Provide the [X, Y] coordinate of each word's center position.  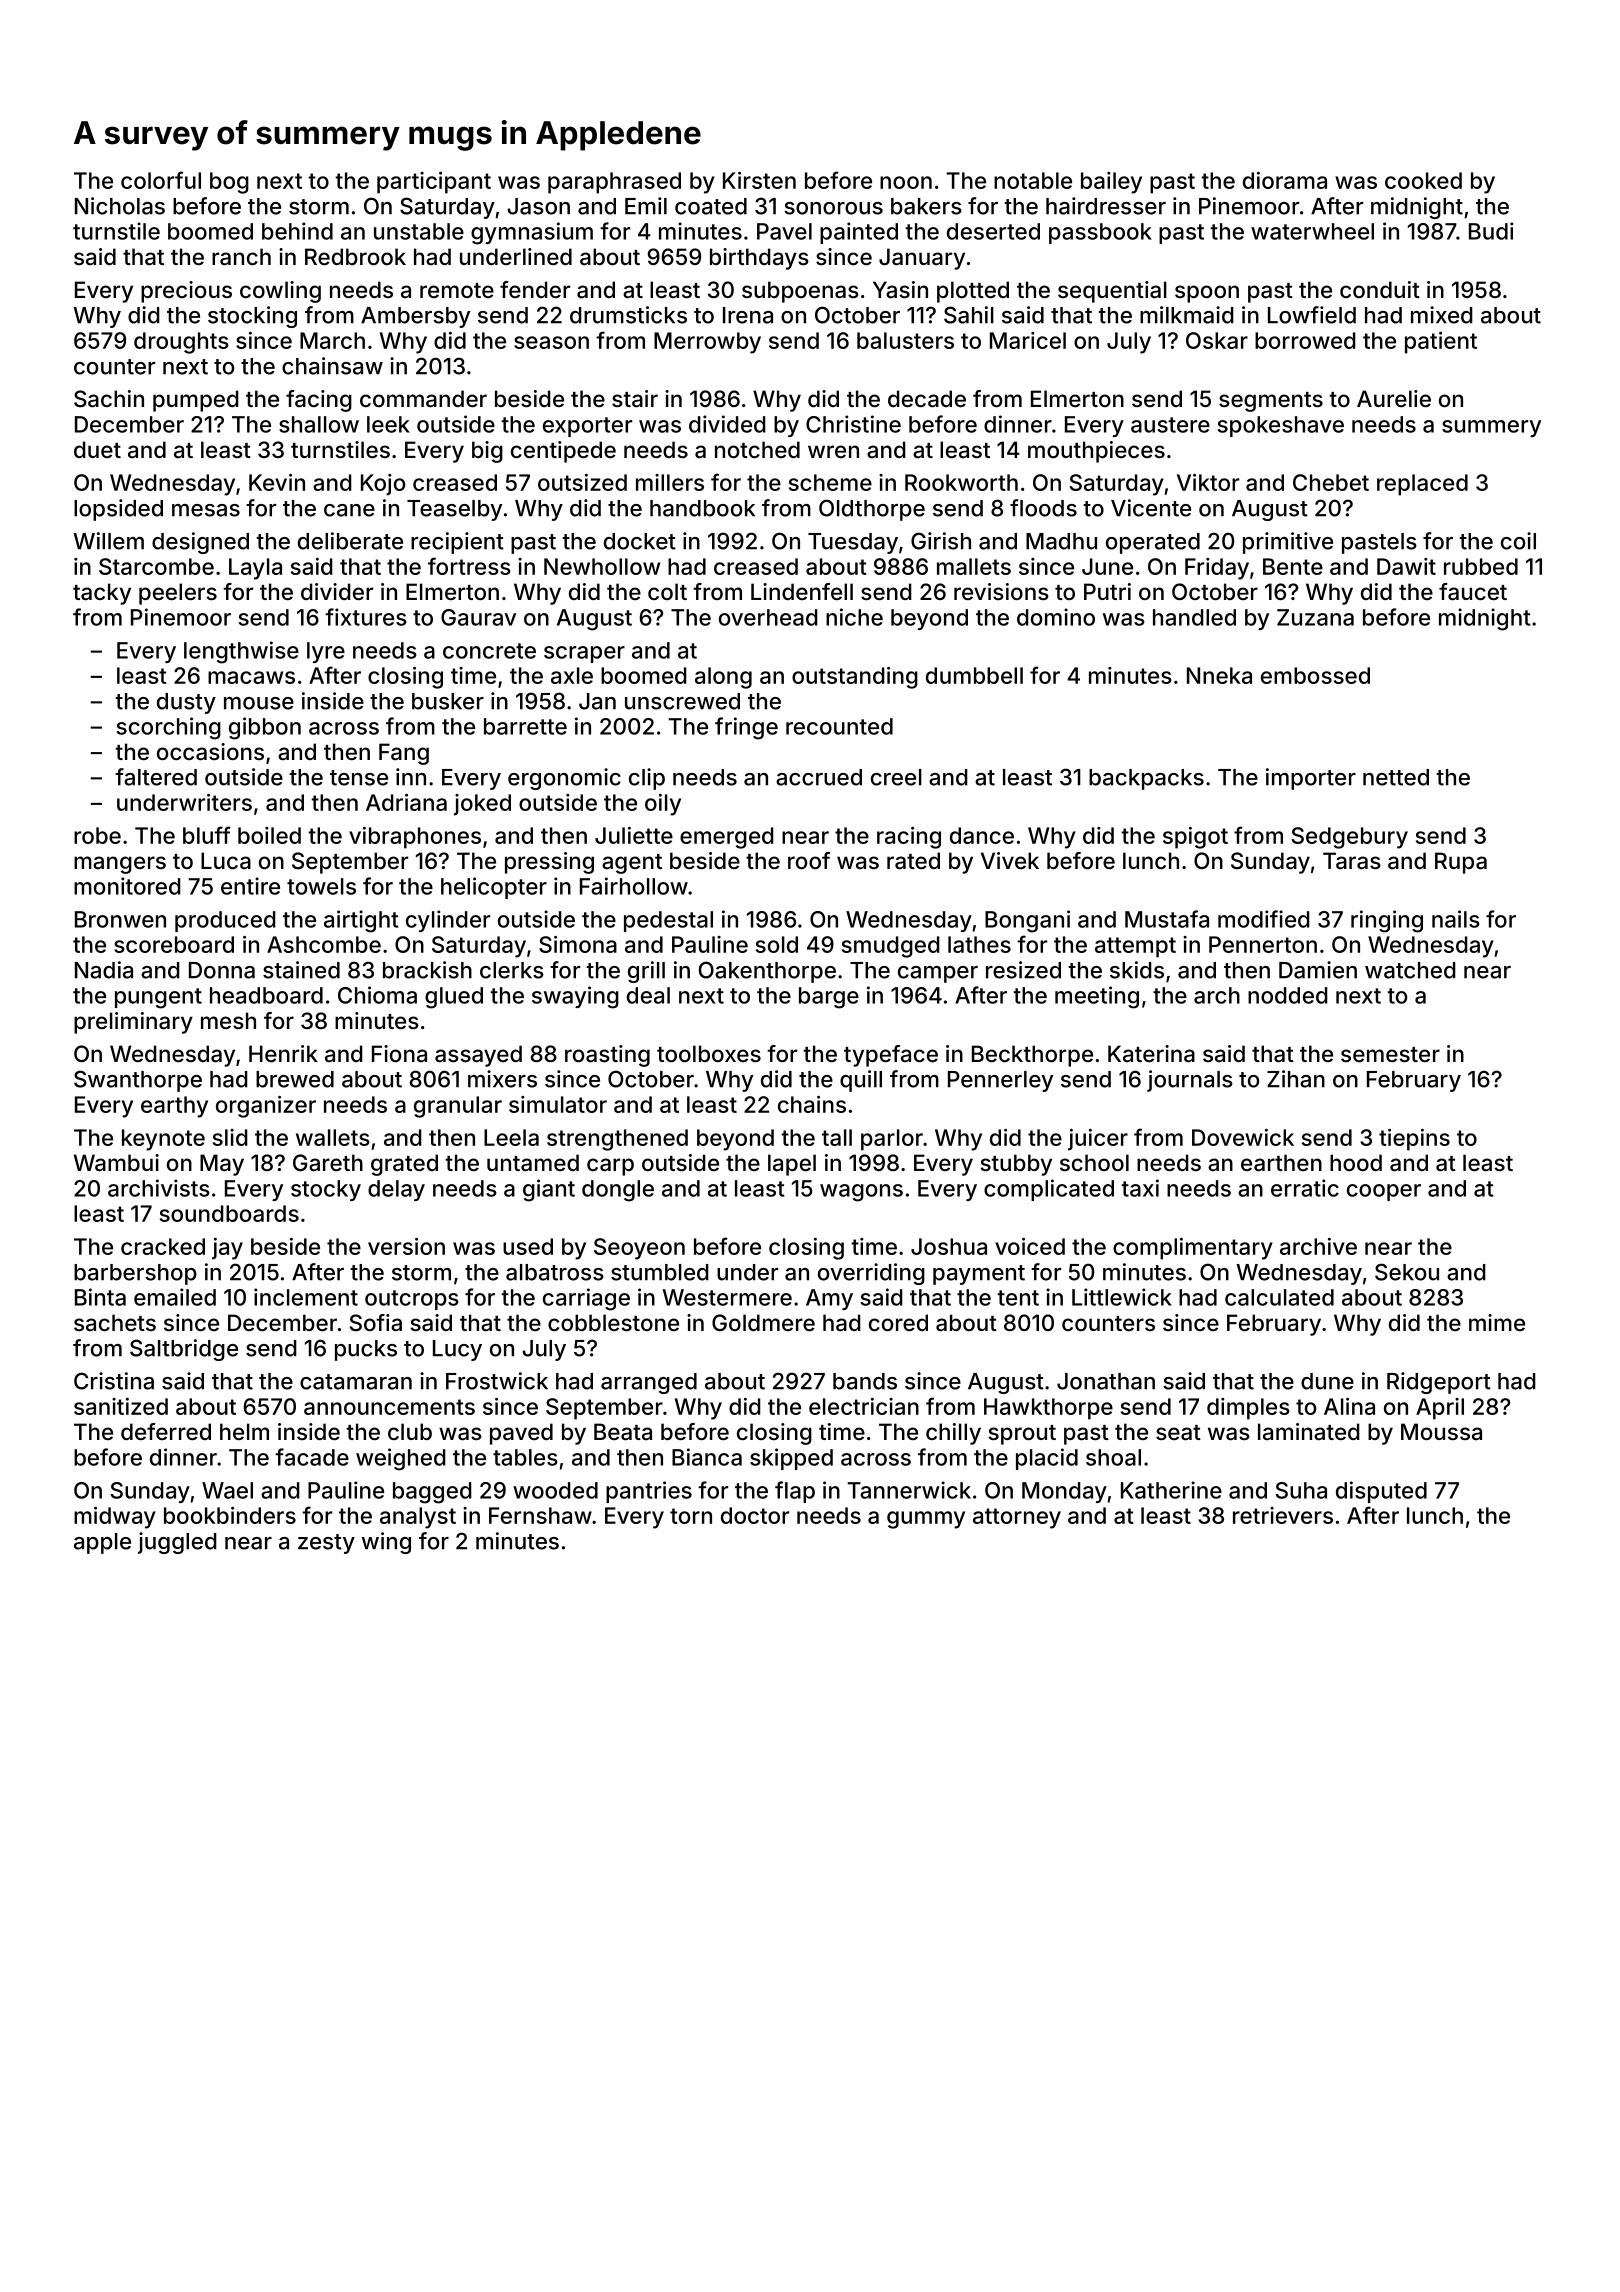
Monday [1064, 1492]
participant [434, 183]
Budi [1491, 231]
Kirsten [759, 180]
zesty [326, 1544]
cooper [1384, 1192]
